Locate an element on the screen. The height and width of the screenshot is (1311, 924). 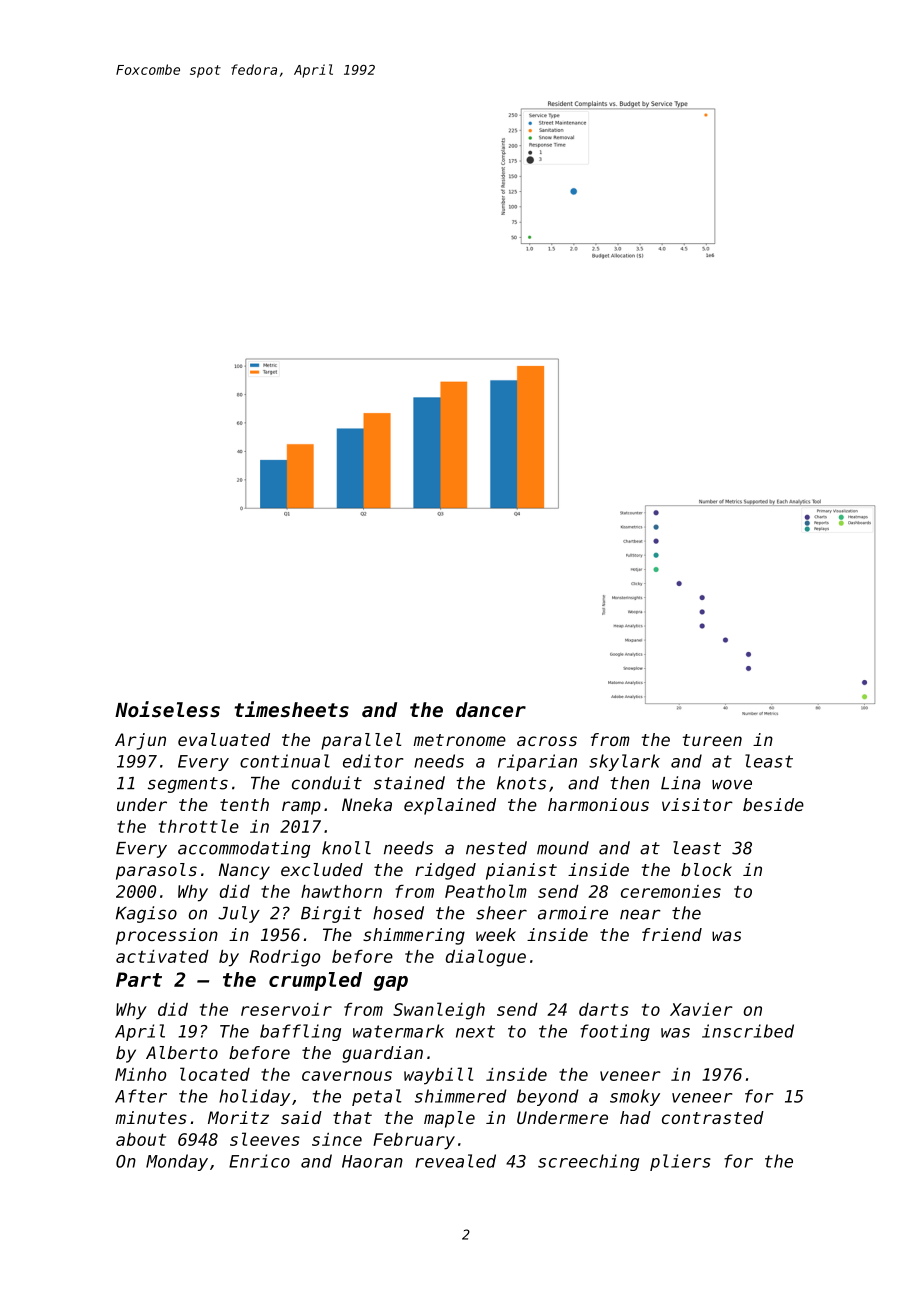
friend is located at coordinates (672, 934).
